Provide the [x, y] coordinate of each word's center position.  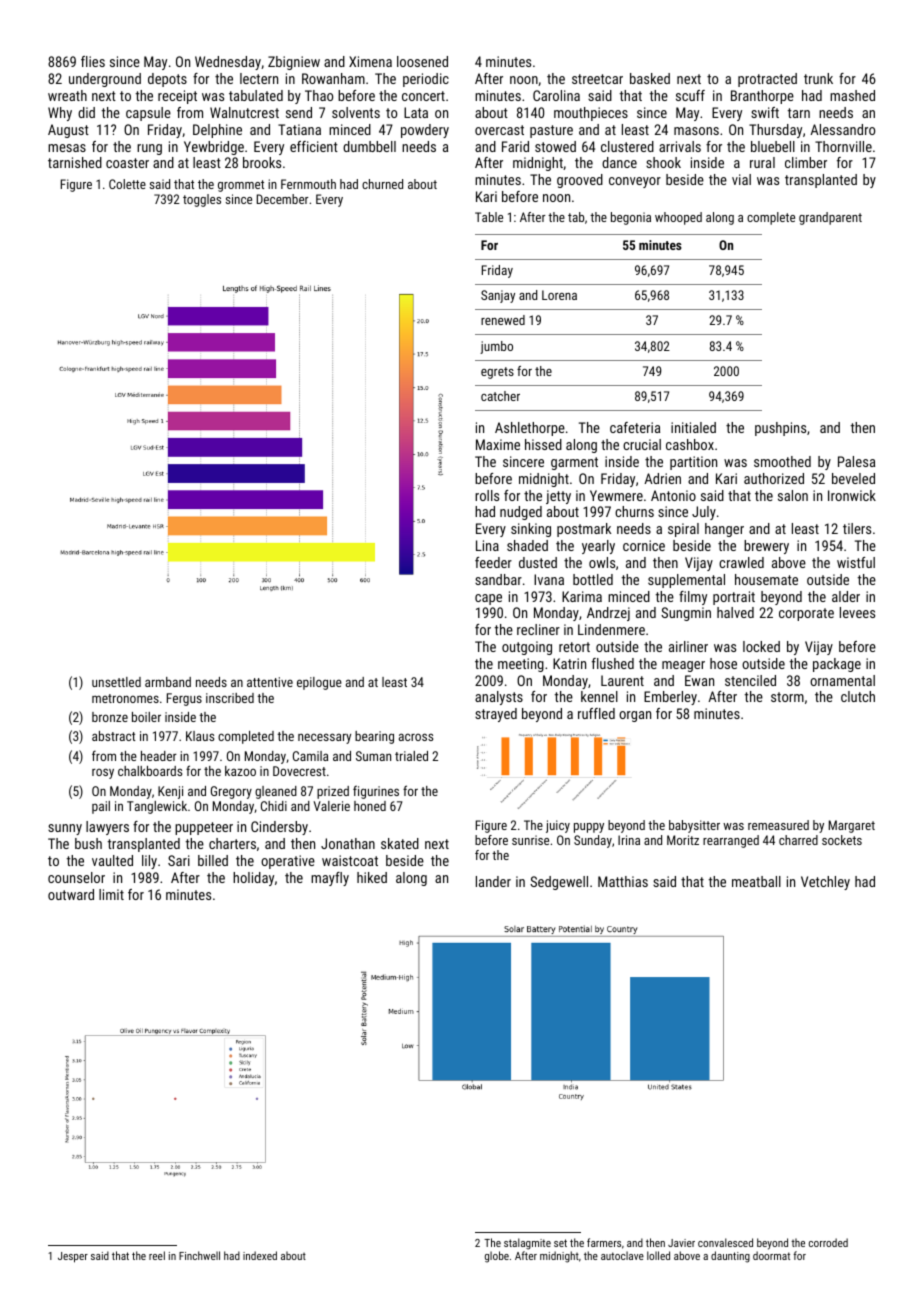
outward [71, 894]
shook [663, 162]
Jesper [73, 1257]
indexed [260, 1255]
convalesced [725, 1242]
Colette [127, 184]
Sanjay [498, 296]
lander [493, 881]
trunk [818, 78]
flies [93, 61]
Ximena [370, 61]
